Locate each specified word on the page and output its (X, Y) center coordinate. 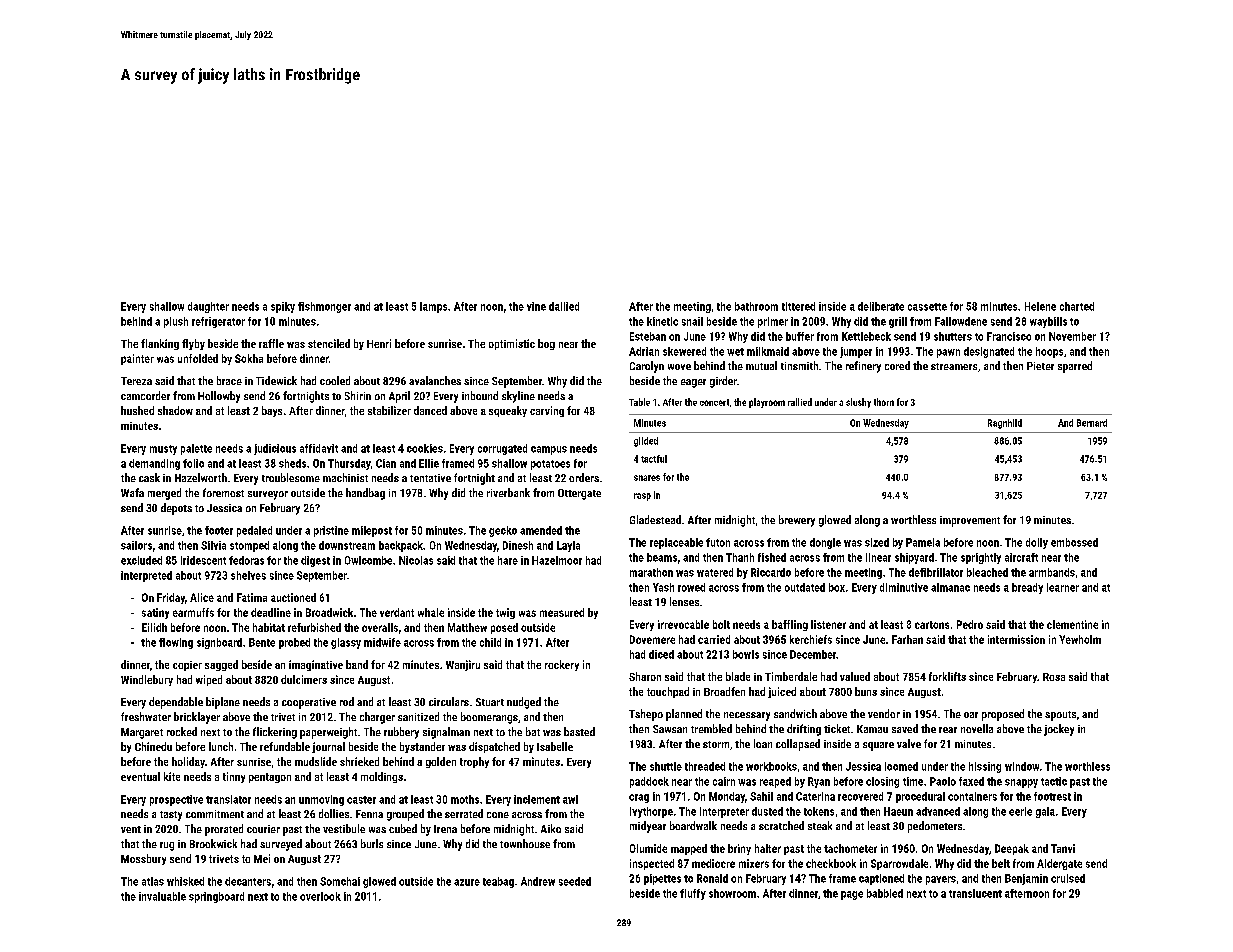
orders (584, 477)
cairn (724, 781)
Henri (379, 343)
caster (361, 800)
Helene (1040, 306)
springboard (216, 897)
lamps (433, 307)
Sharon (645, 676)
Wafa (132, 492)
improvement (970, 521)
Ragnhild (1005, 424)
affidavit (319, 448)
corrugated (502, 449)
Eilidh (154, 627)
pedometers (935, 827)
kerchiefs (811, 639)
